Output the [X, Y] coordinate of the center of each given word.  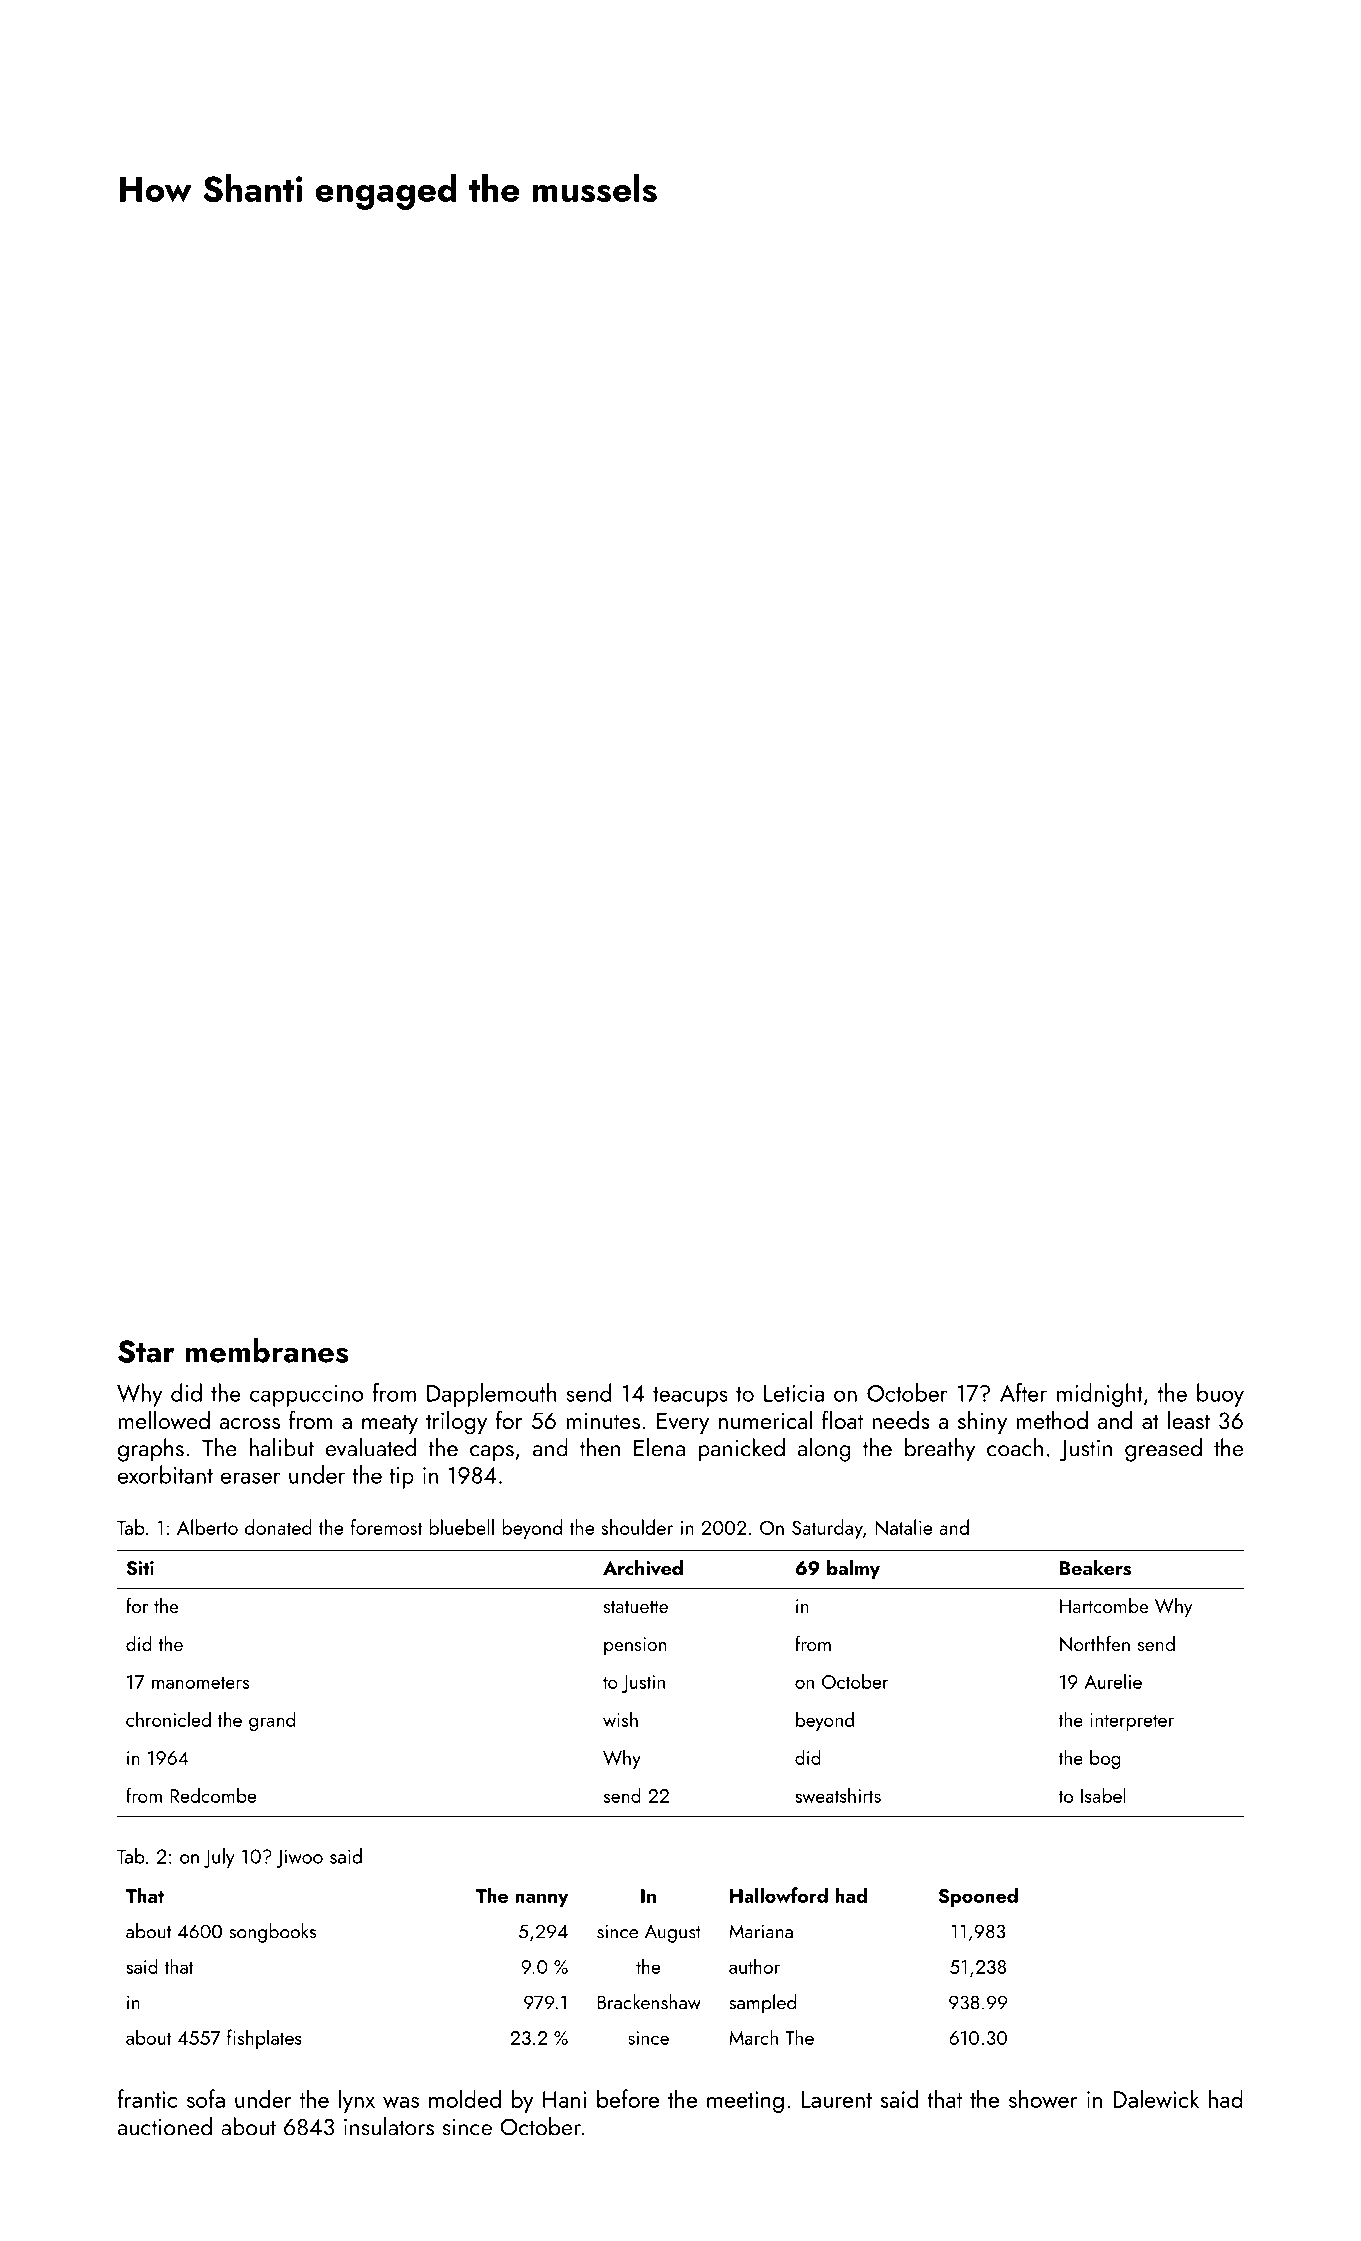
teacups [690, 1397]
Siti [140, 1568]
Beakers [1095, 1568]
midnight [1100, 1395]
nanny [541, 1900]
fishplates [264, 2039]
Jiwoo [299, 1858]
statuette [636, 1607]
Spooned [978, 1897]
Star [146, 1351]
